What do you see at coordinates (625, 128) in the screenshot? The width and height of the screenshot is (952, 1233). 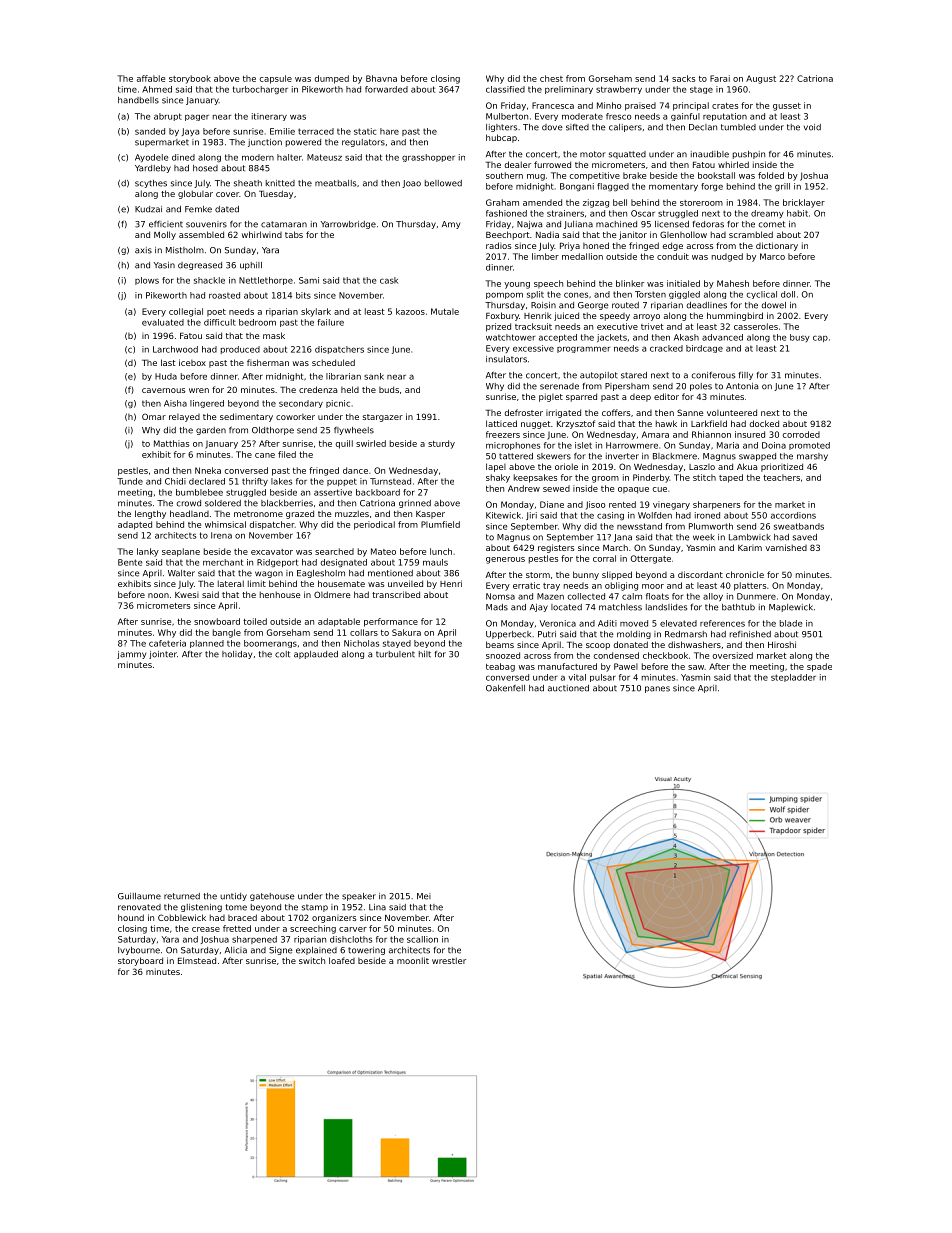 I see `calipers` at bounding box center [625, 128].
